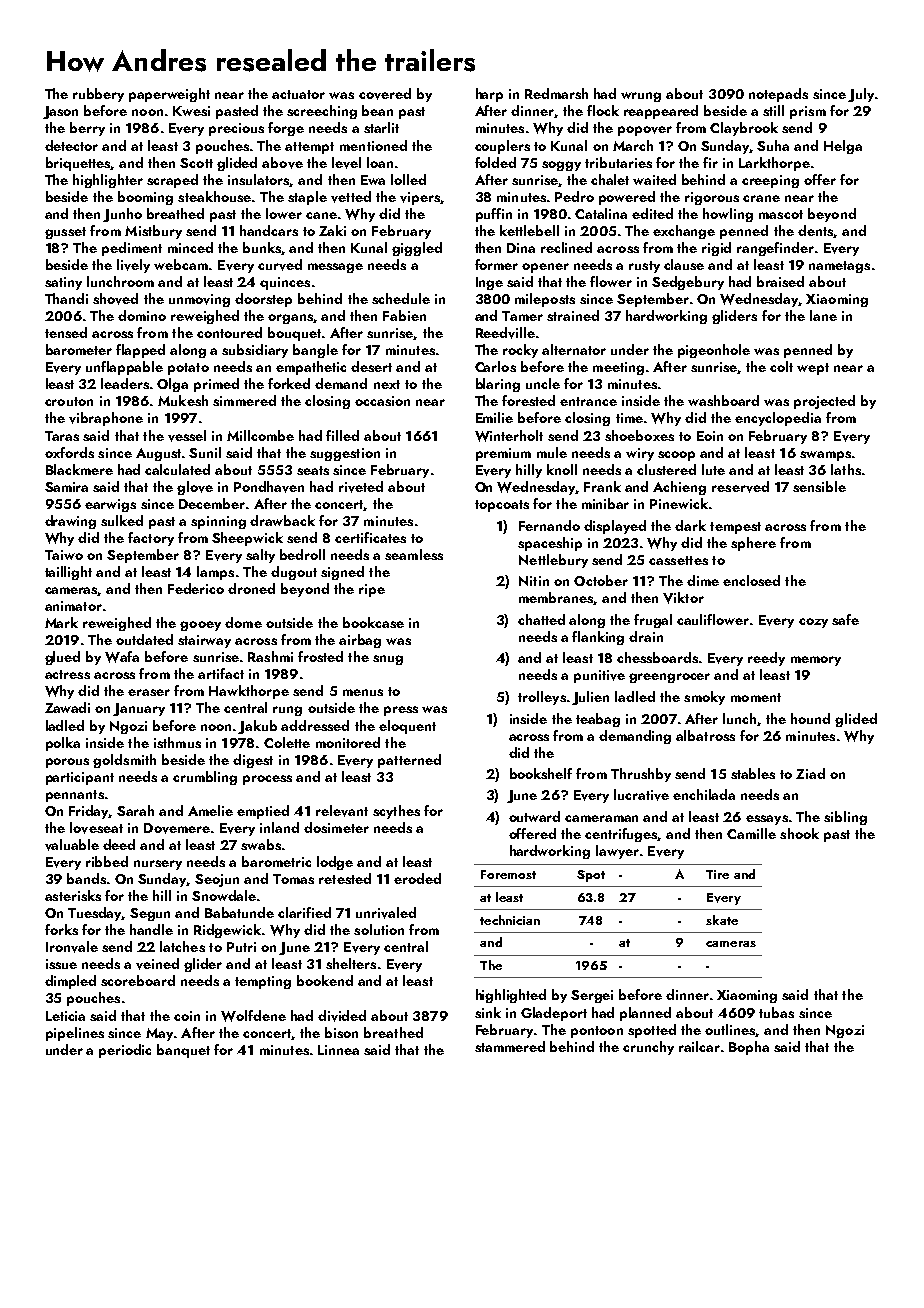  What do you see at coordinates (722, 920) in the document?
I see `skate` at bounding box center [722, 920].
